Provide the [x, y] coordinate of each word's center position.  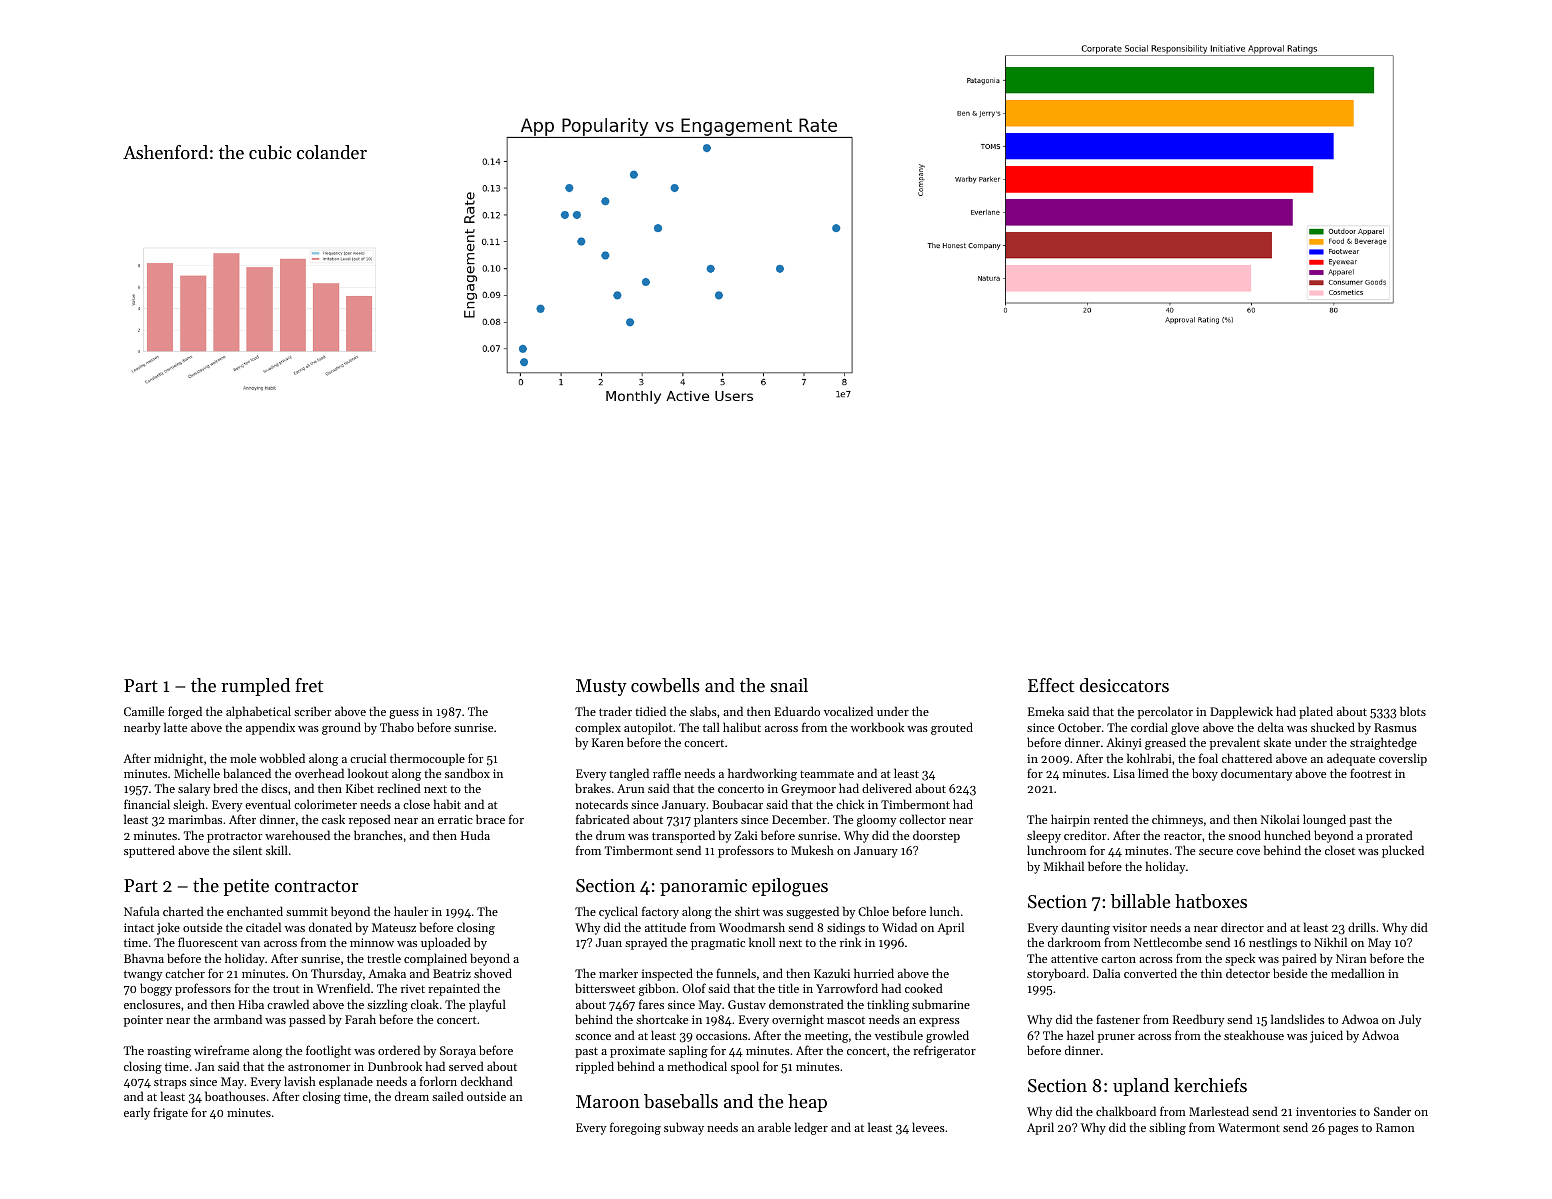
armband [238, 1019]
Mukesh [812, 850]
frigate [170, 1113]
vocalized [848, 711]
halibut [742, 727]
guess [404, 714]
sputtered [149, 851]
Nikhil [1330, 942]
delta [1271, 727]
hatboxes [1211, 901]
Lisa [1124, 773]
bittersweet [605, 988]
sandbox [467, 773]
